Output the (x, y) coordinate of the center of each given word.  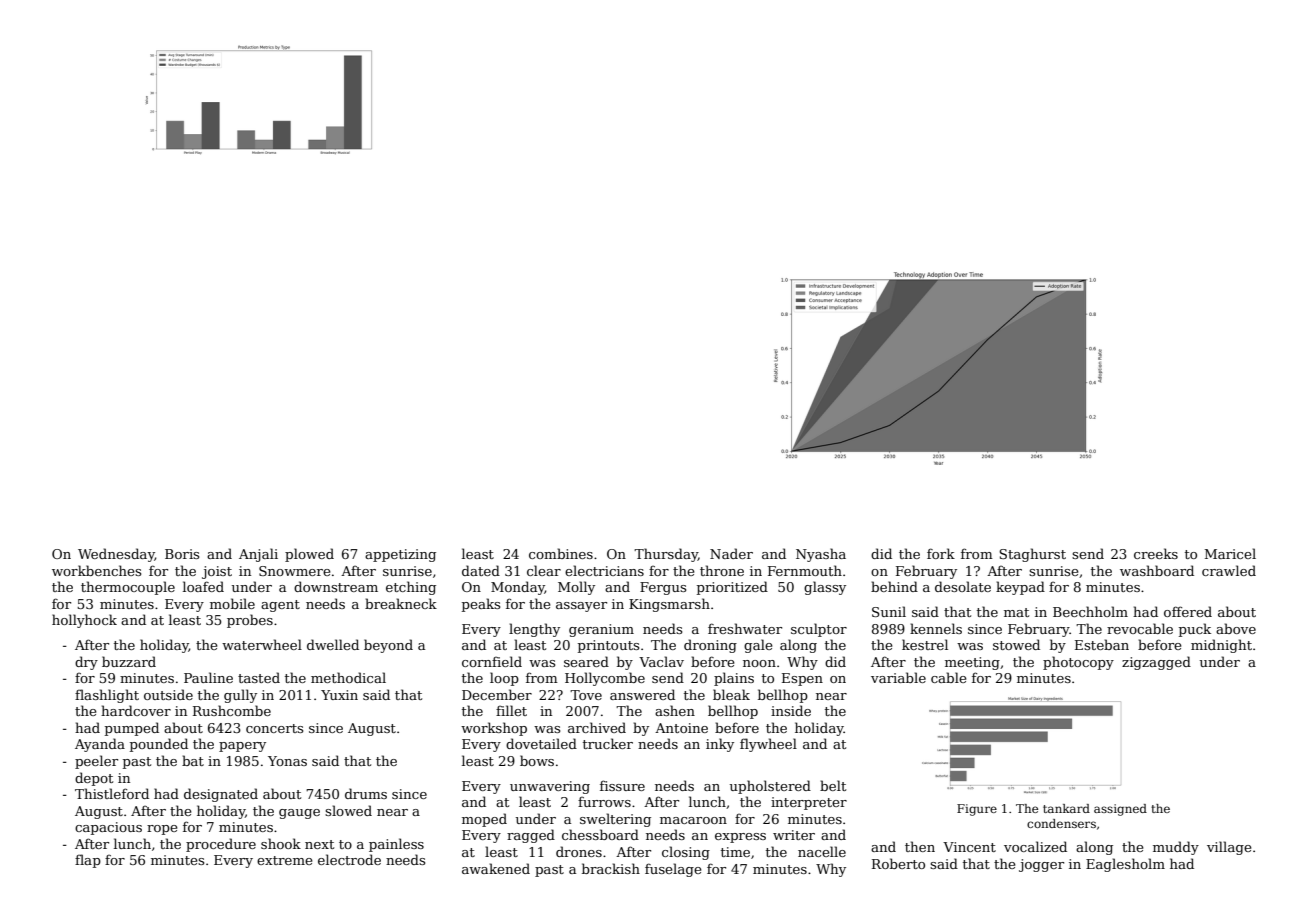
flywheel (768, 745)
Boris (182, 554)
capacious (108, 828)
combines (561, 553)
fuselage (673, 870)
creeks (1156, 553)
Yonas (287, 761)
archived (597, 727)
